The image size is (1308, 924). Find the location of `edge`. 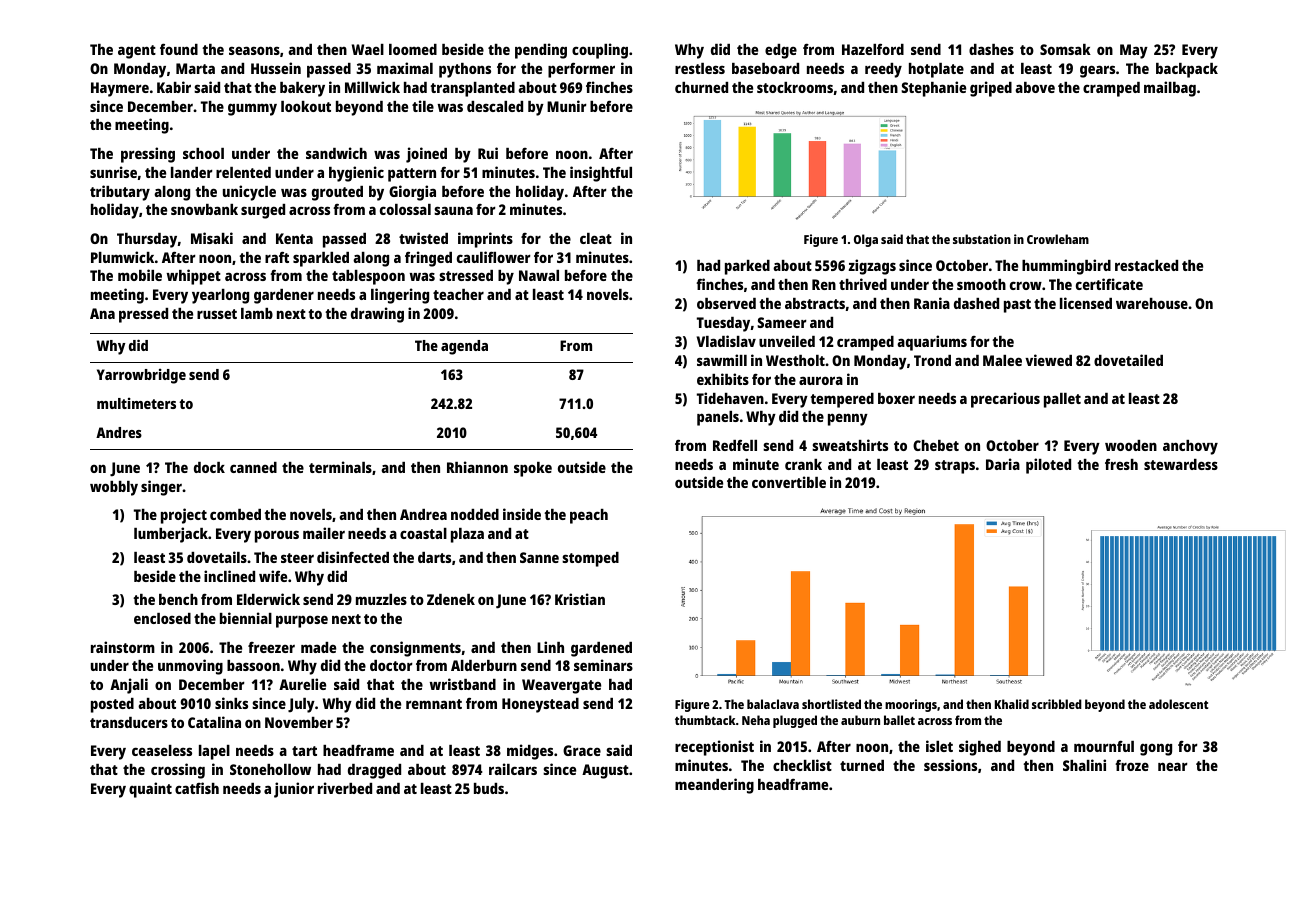

edge is located at coordinates (781, 51).
